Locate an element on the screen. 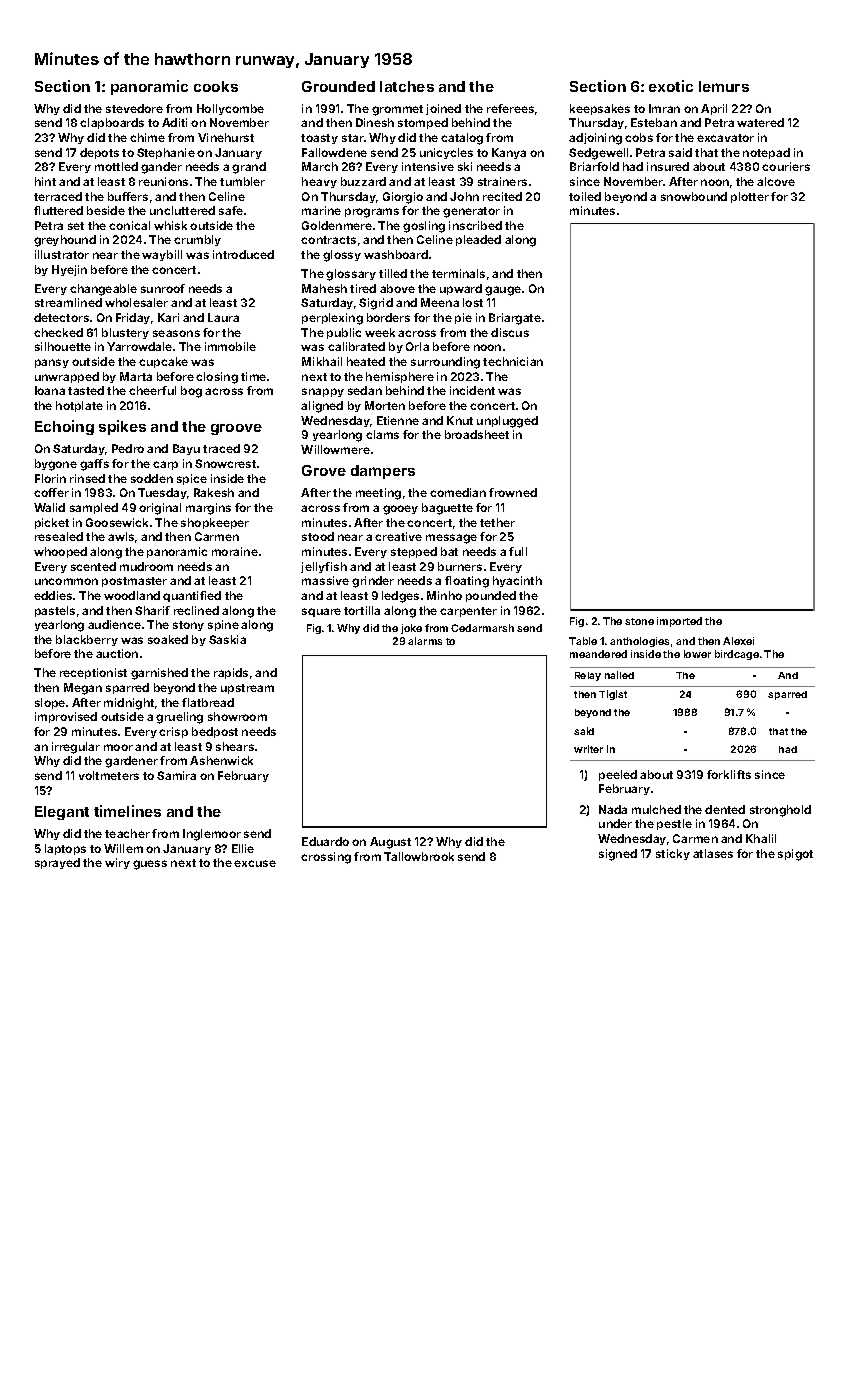 The width and height of the screenshot is (849, 1400). latches is located at coordinates (407, 86).
